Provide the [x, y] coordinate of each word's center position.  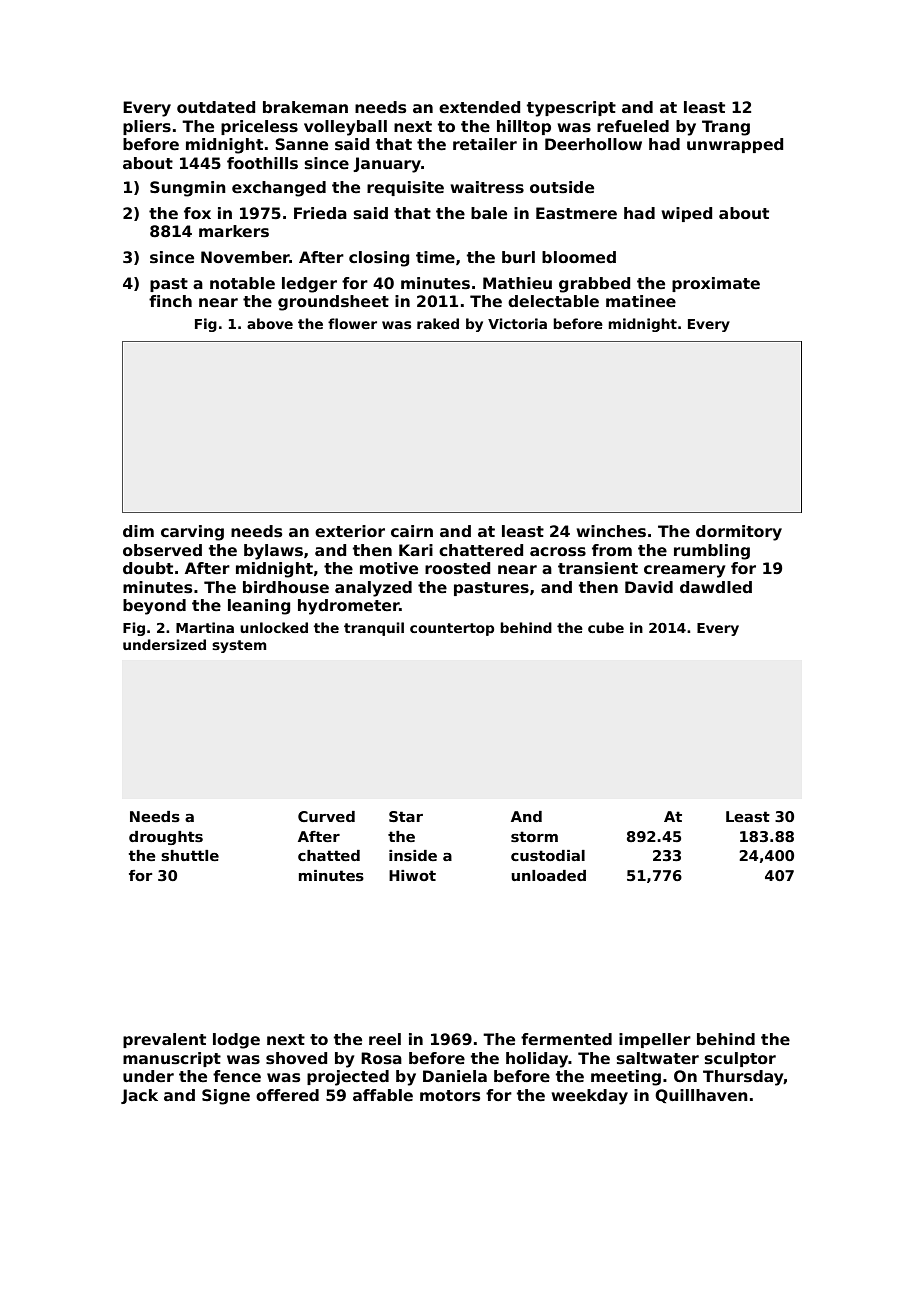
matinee [641, 301]
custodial [548, 855]
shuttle [190, 855]
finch [170, 301]
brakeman [305, 107]
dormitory [739, 533]
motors [450, 1096]
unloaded [548, 875]
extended [479, 107]
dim [138, 531]
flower [352, 323]
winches [611, 531]
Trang [726, 128]
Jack [139, 1096]
